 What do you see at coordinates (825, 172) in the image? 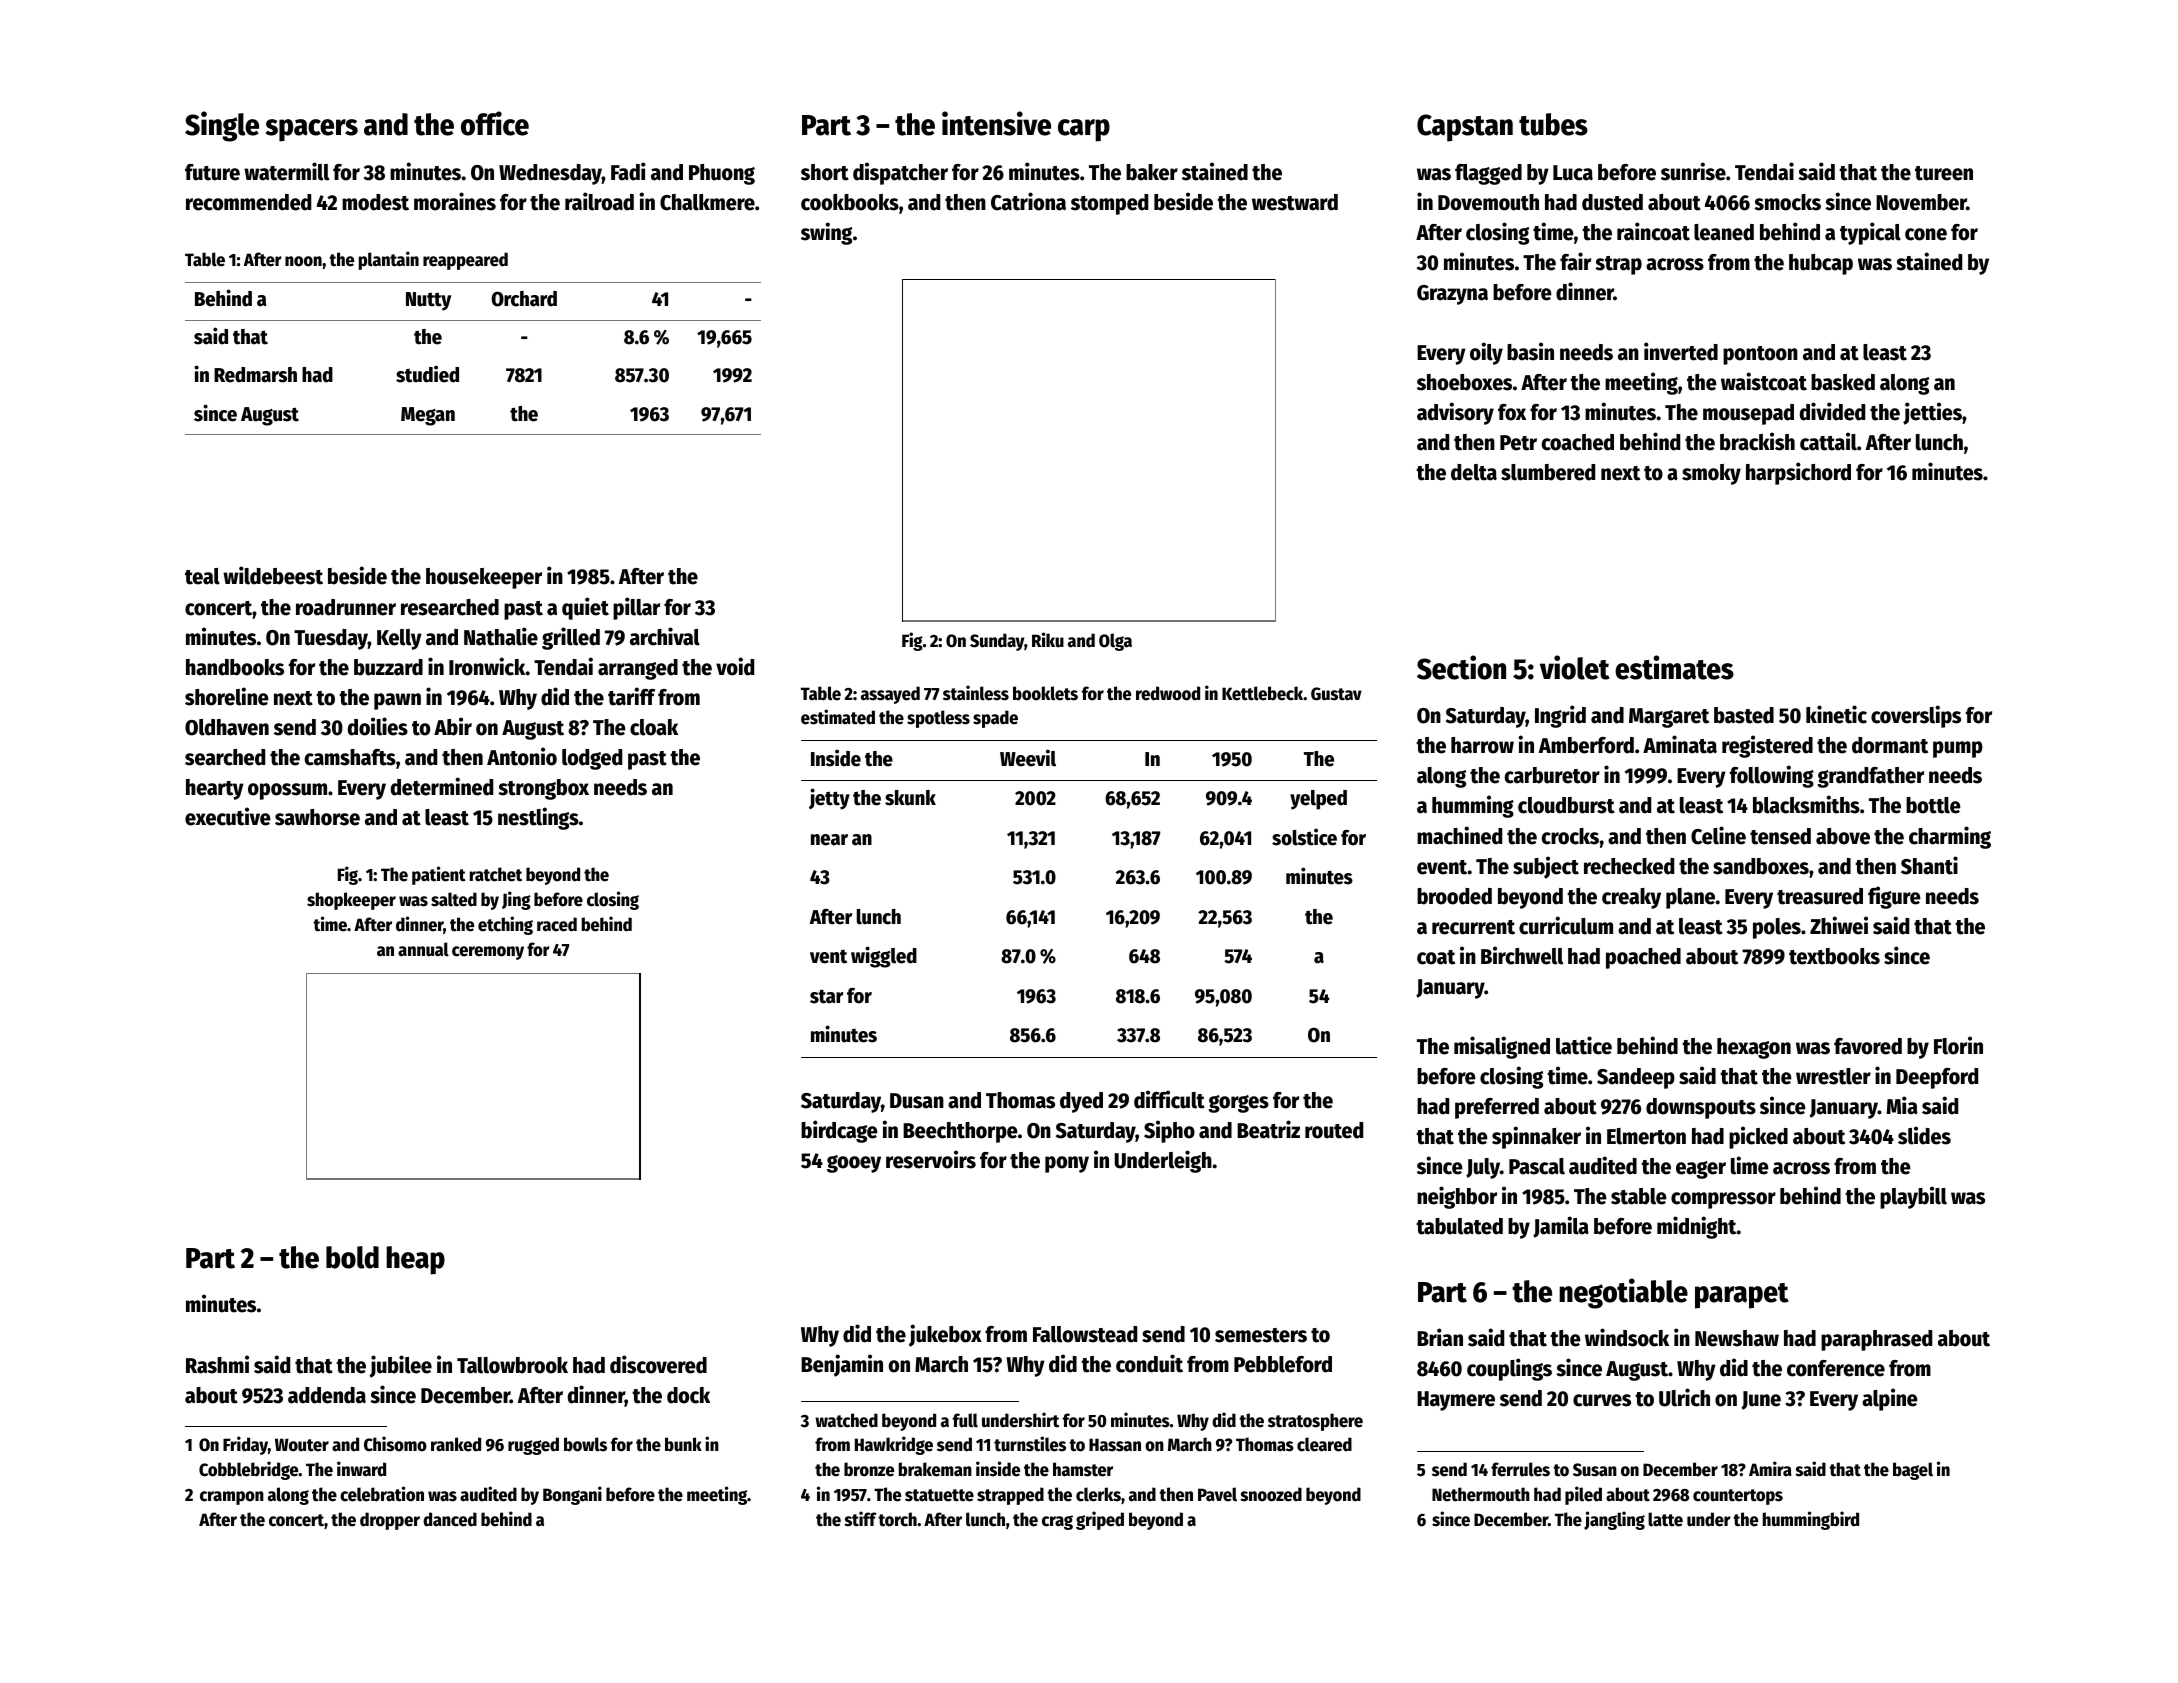
I see `short` at bounding box center [825, 172].
